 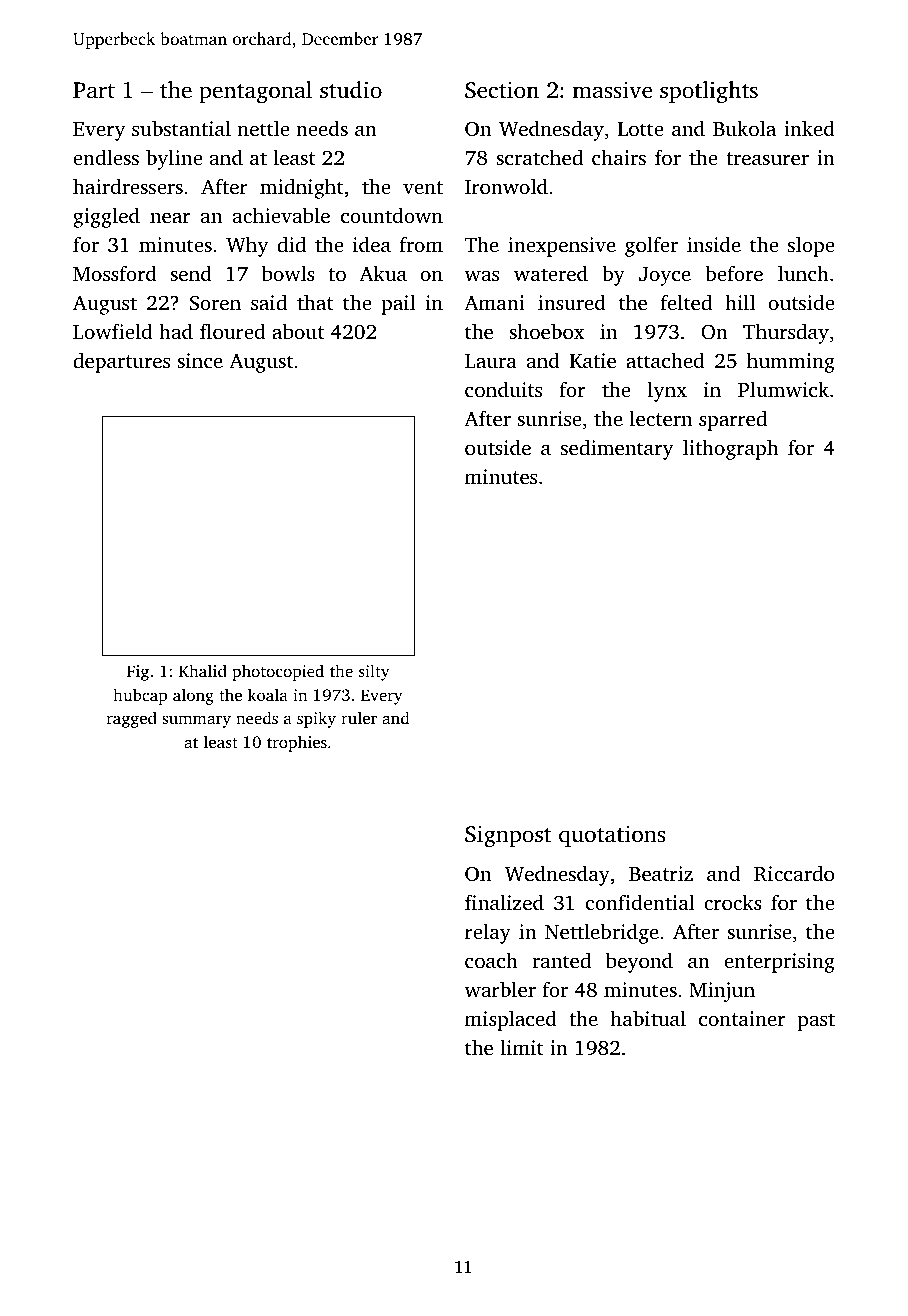 I want to click on limit, so click(x=522, y=1047).
